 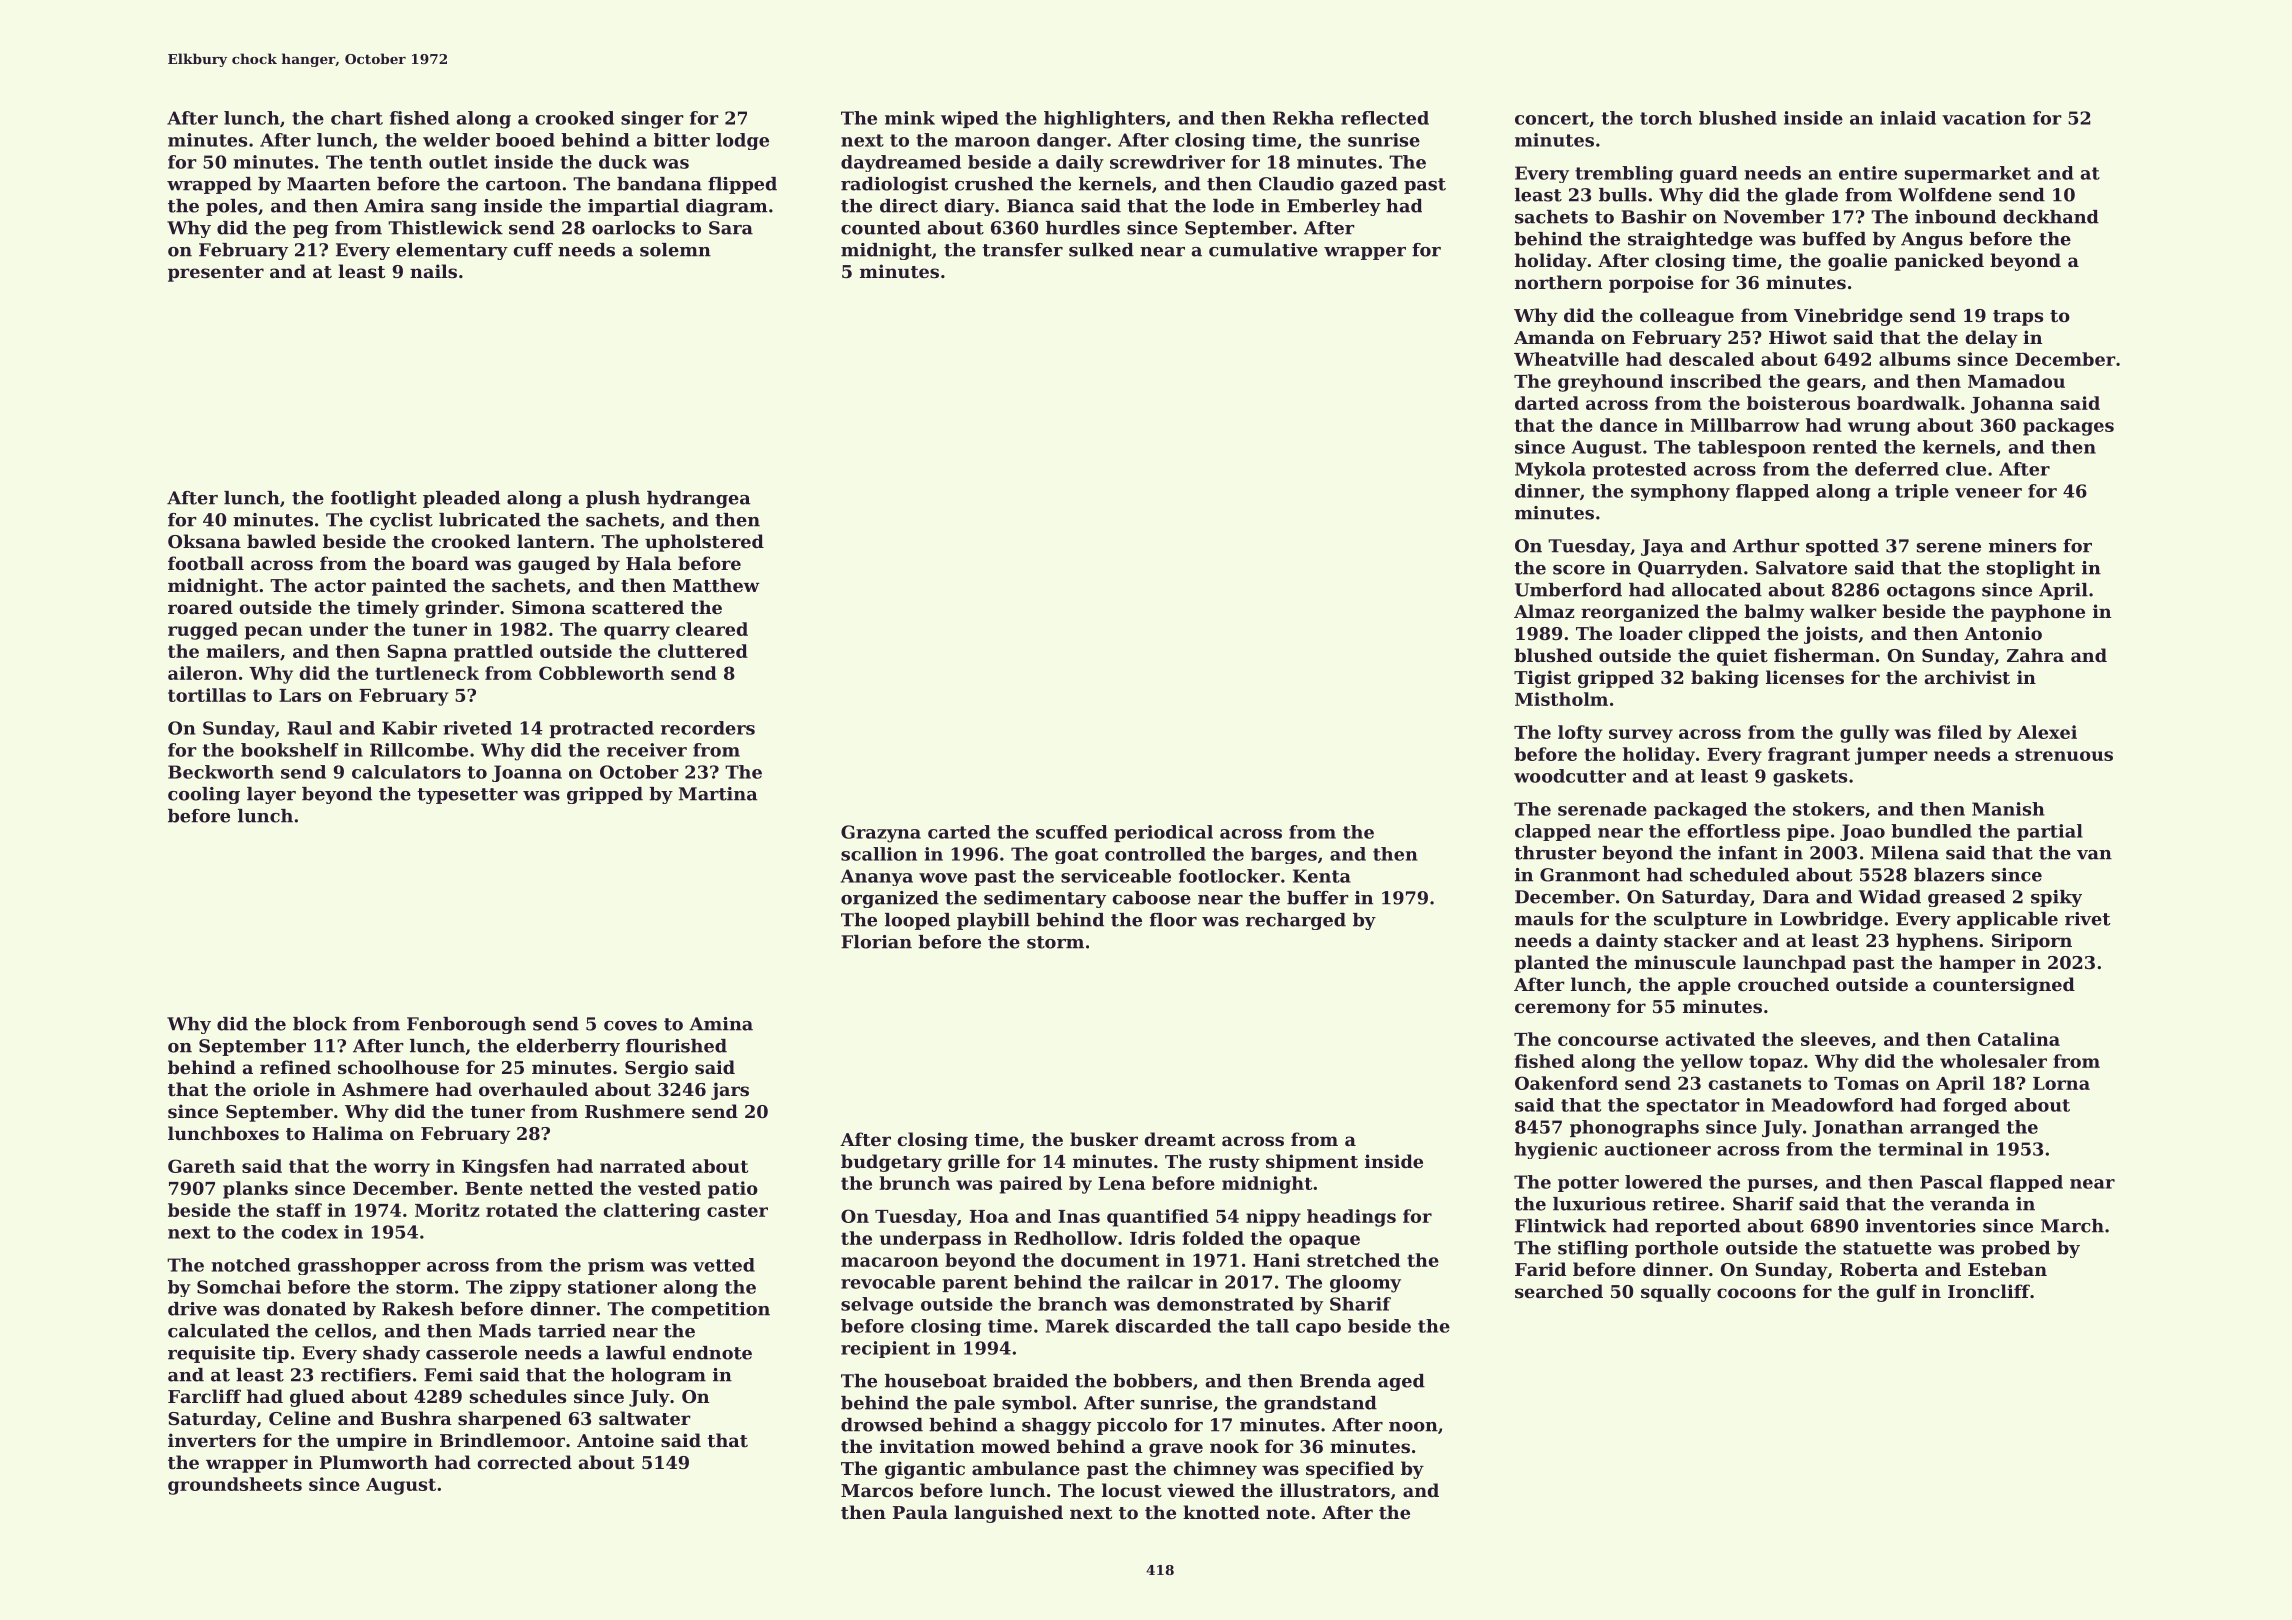 What do you see at coordinates (524, 1462) in the screenshot?
I see `corrected` at bounding box center [524, 1462].
